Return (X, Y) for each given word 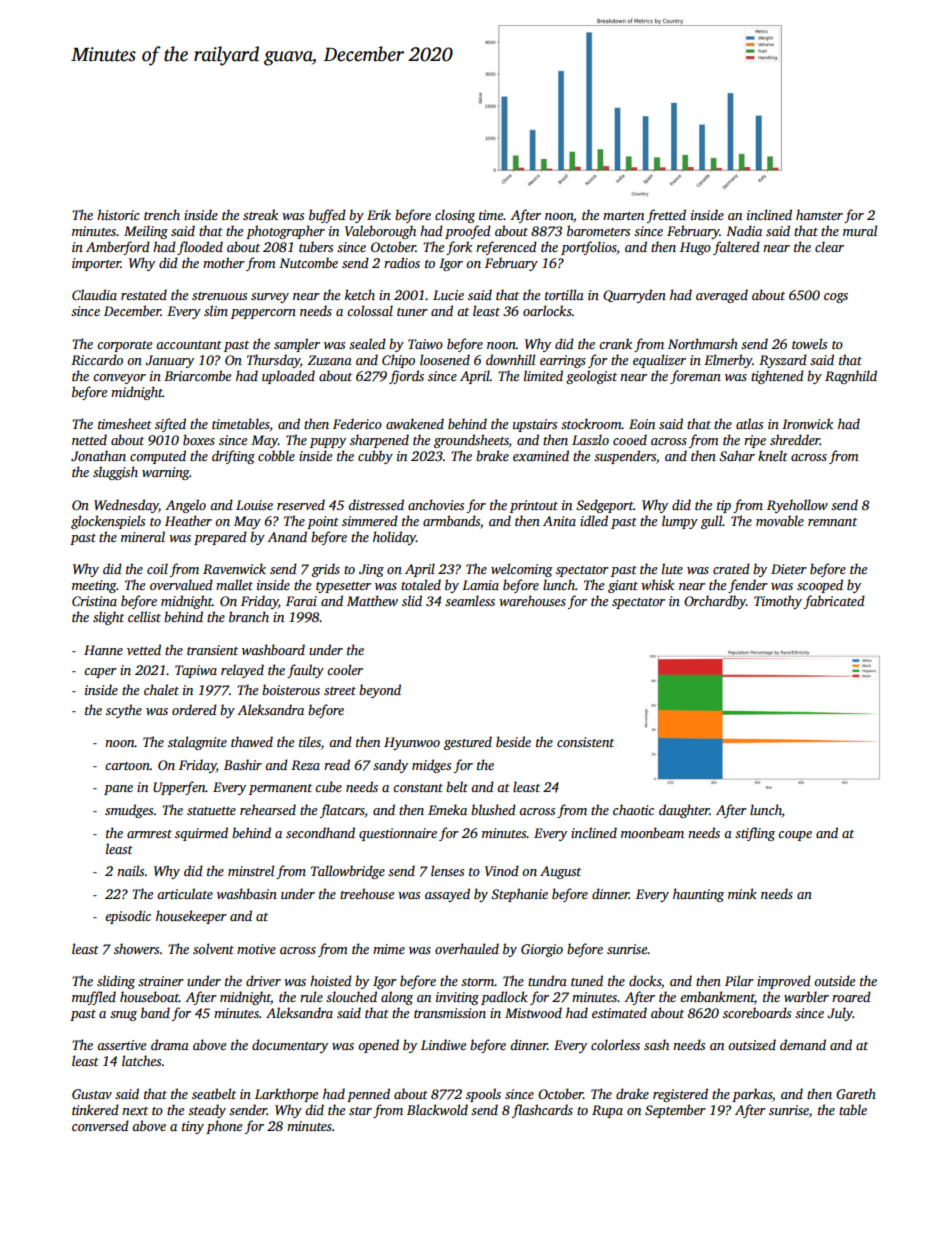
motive (256, 949)
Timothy (778, 602)
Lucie (448, 295)
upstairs (535, 425)
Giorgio (542, 950)
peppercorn (263, 314)
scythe (124, 711)
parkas (752, 1095)
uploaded (288, 377)
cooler (345, 669)
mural (860, 230)
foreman (695, 377)
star (360, 1111)
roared (851, 996)
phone (224, 1127)
